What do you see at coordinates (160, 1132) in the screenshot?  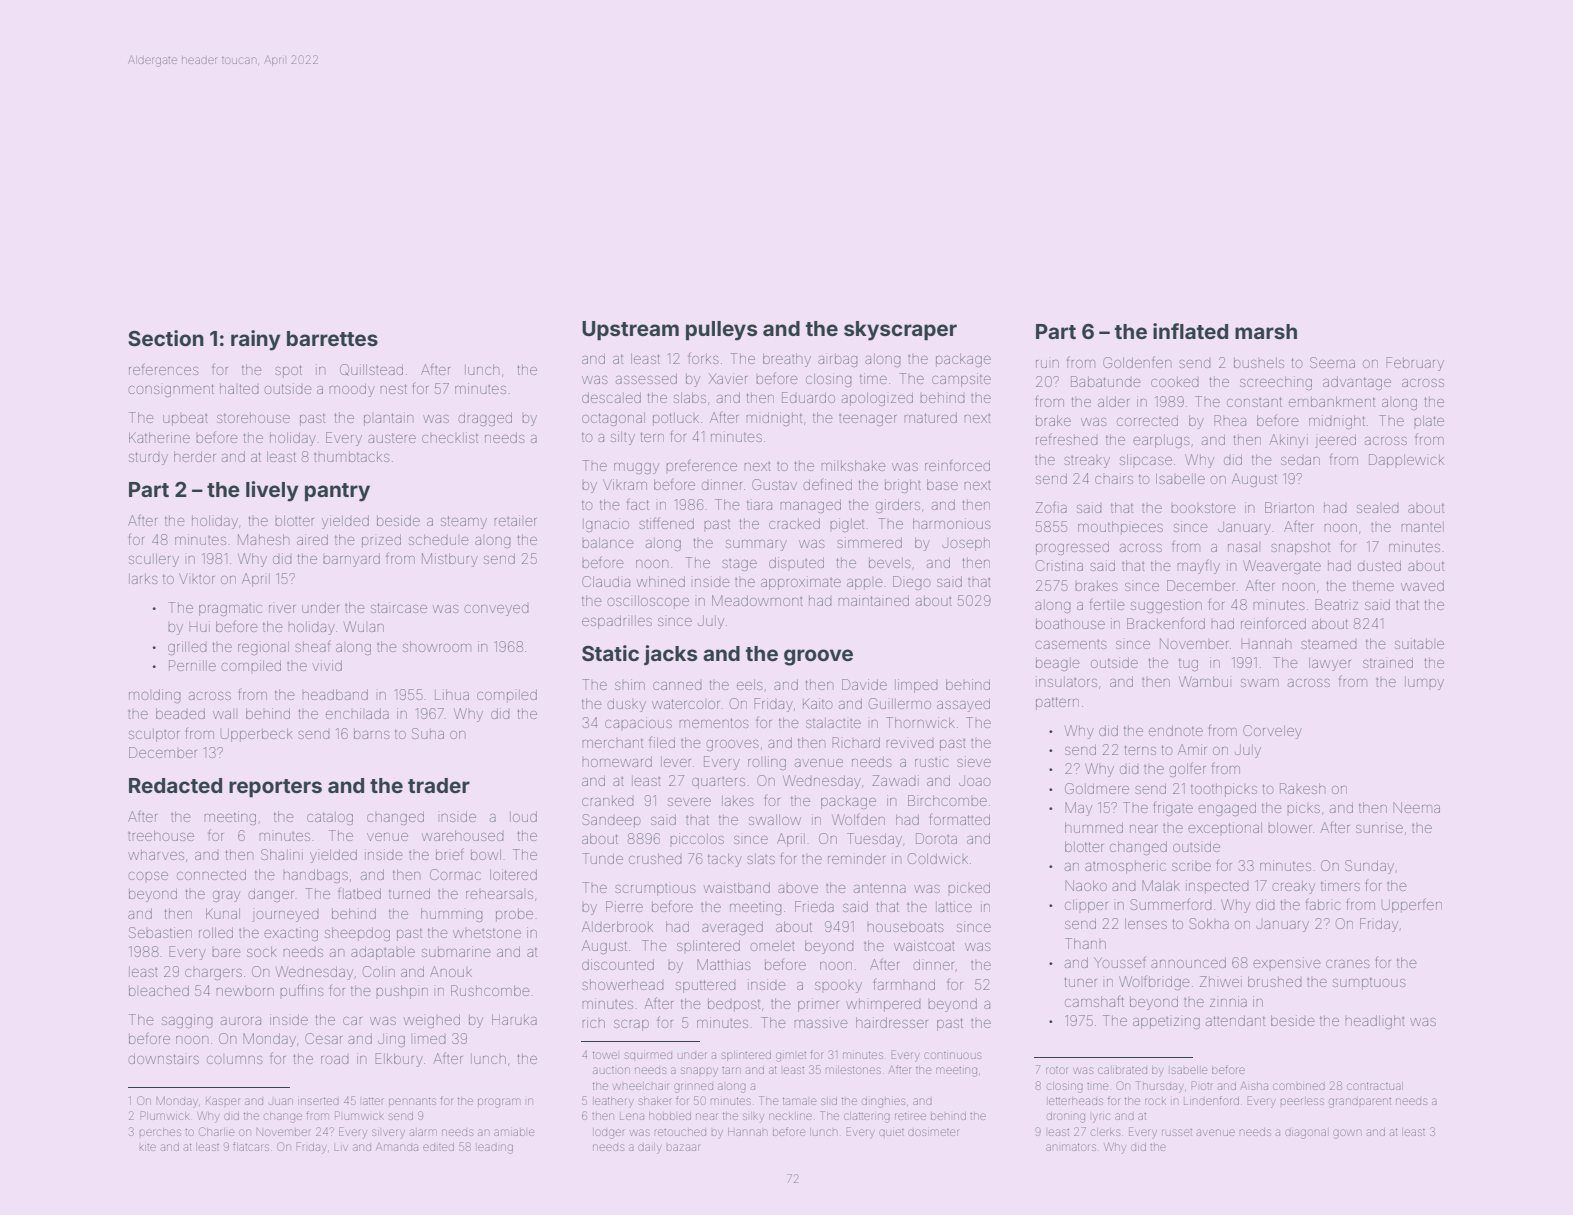 I see `perches` at bounding box center [160, 1132].
